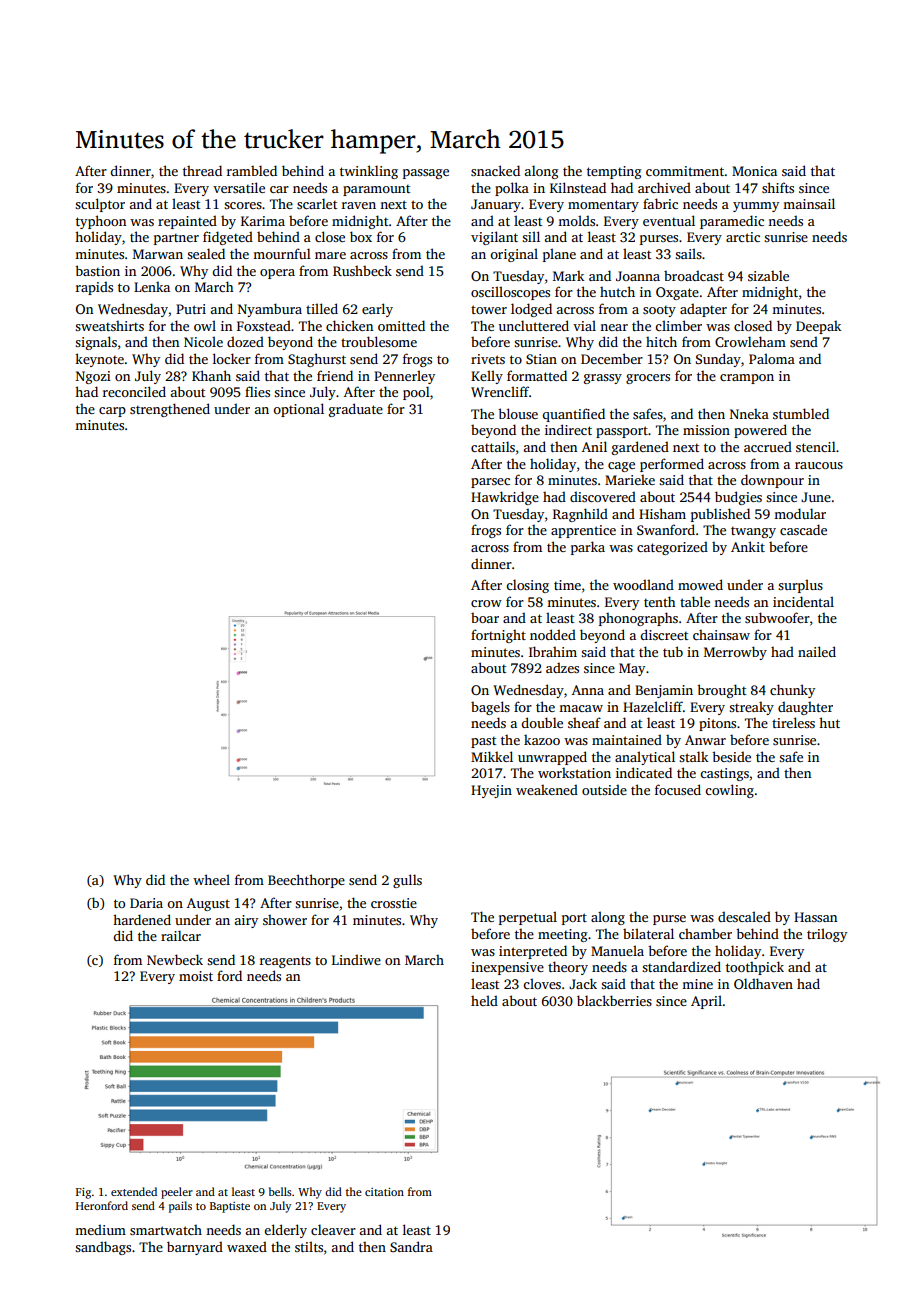  Describe the element at coordinates (547, 789) in the screenshot. I see `weakened` at that location.
